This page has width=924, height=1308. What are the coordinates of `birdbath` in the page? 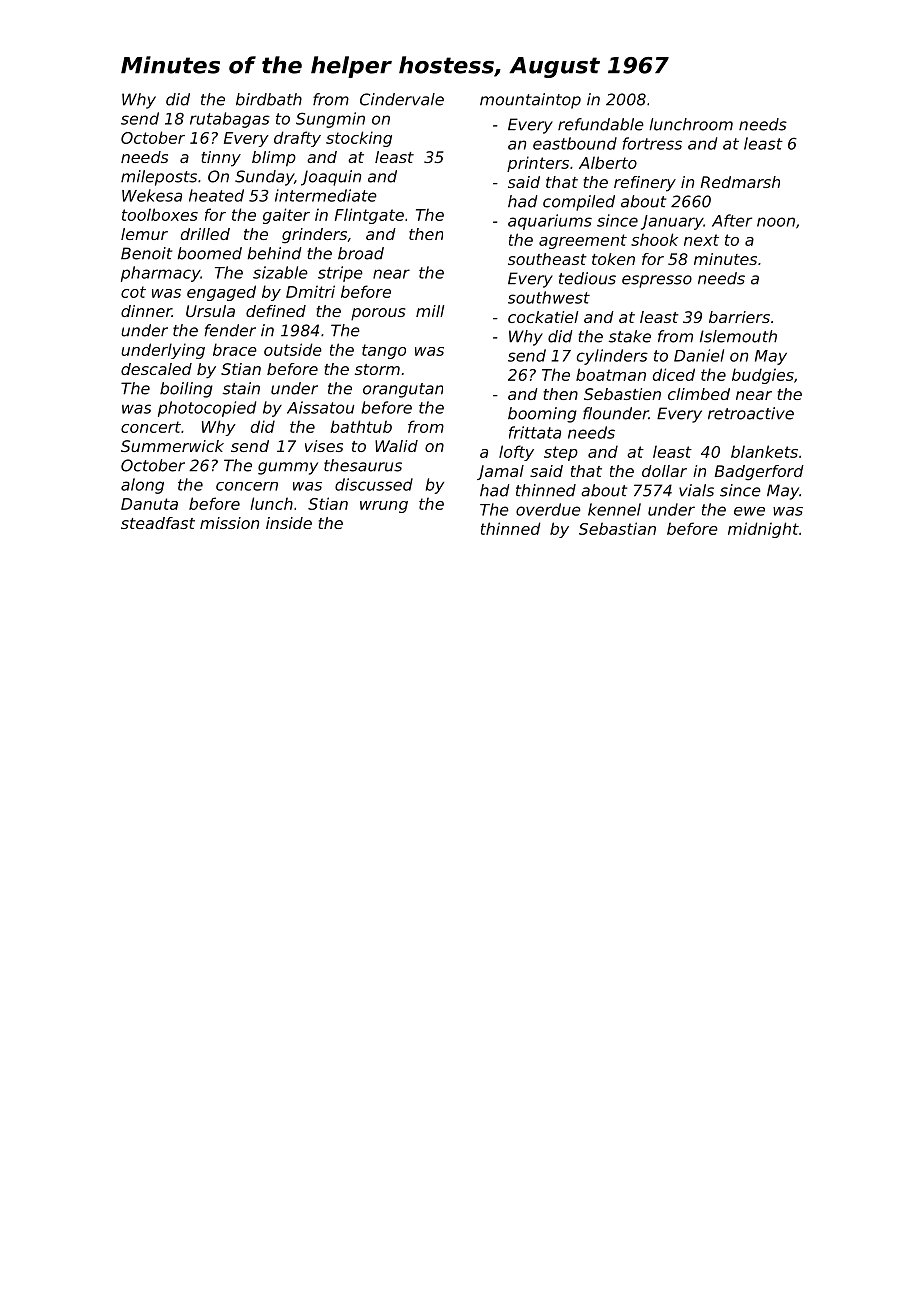 It's located at (269, 99).
